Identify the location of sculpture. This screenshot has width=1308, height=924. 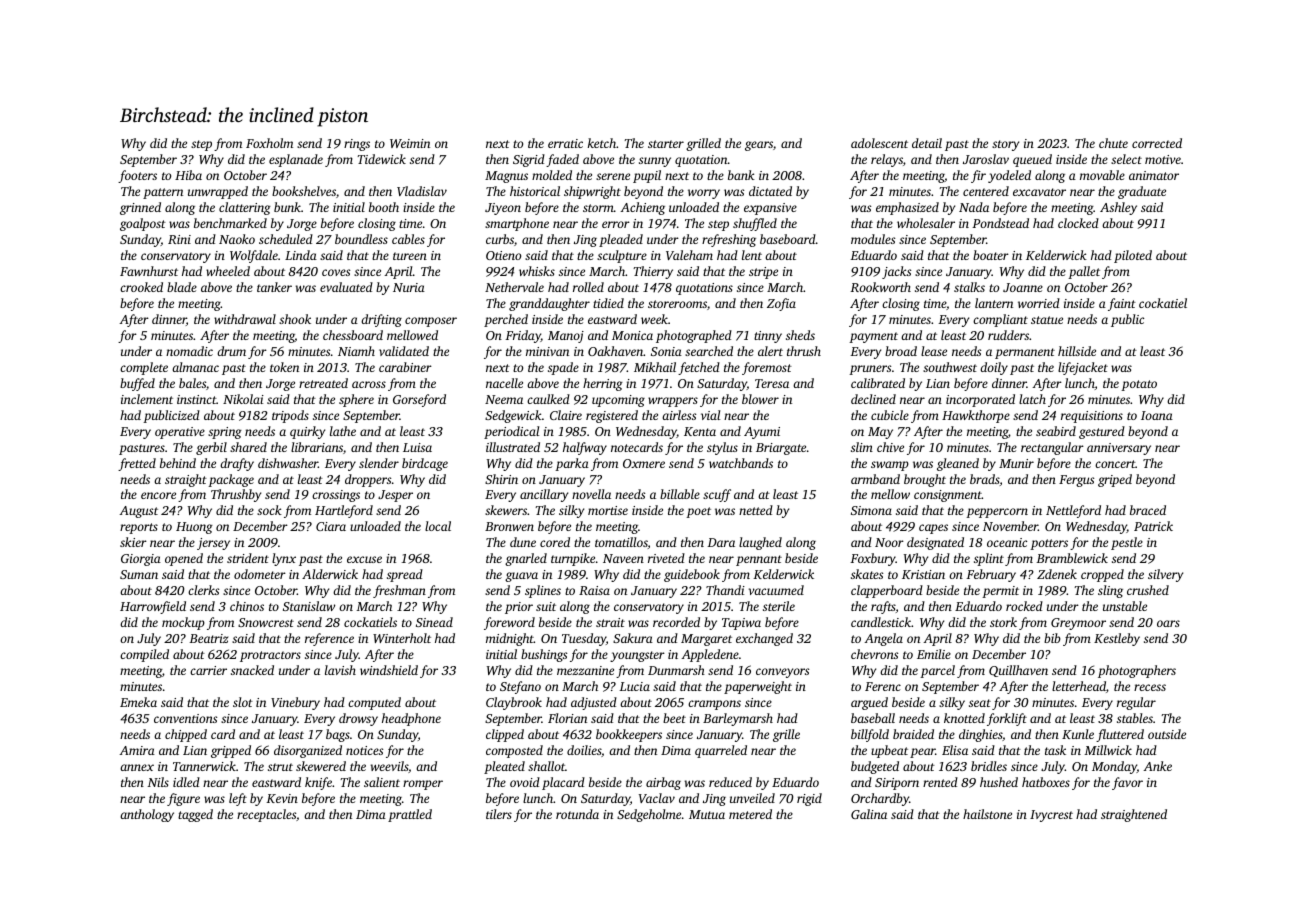
(622, 256).
